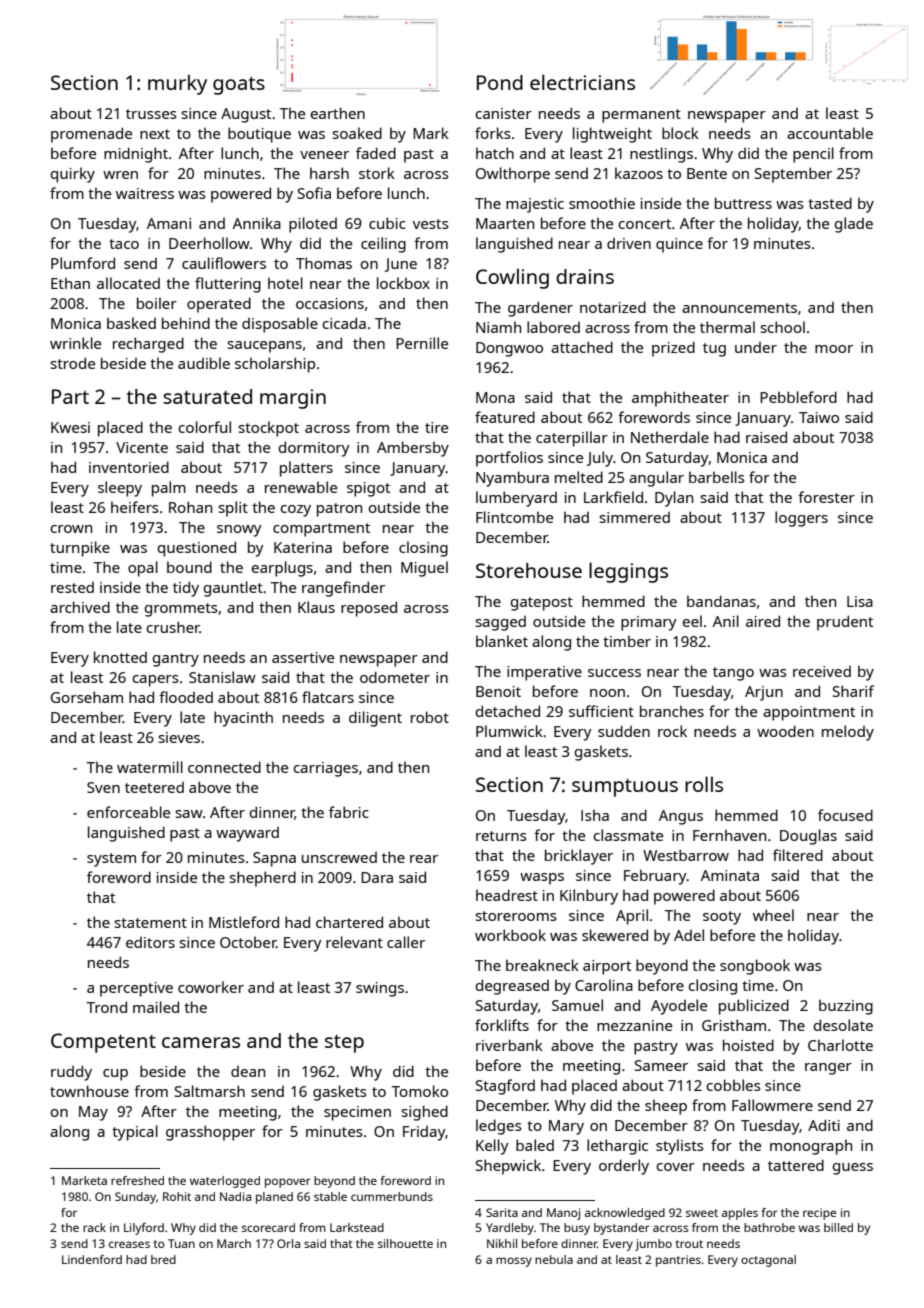 The image size is (924, 1308). What do you see at coordinates (274, 859) in the screenshot?
I see `Sapna` at bounding box center [274, 859].
